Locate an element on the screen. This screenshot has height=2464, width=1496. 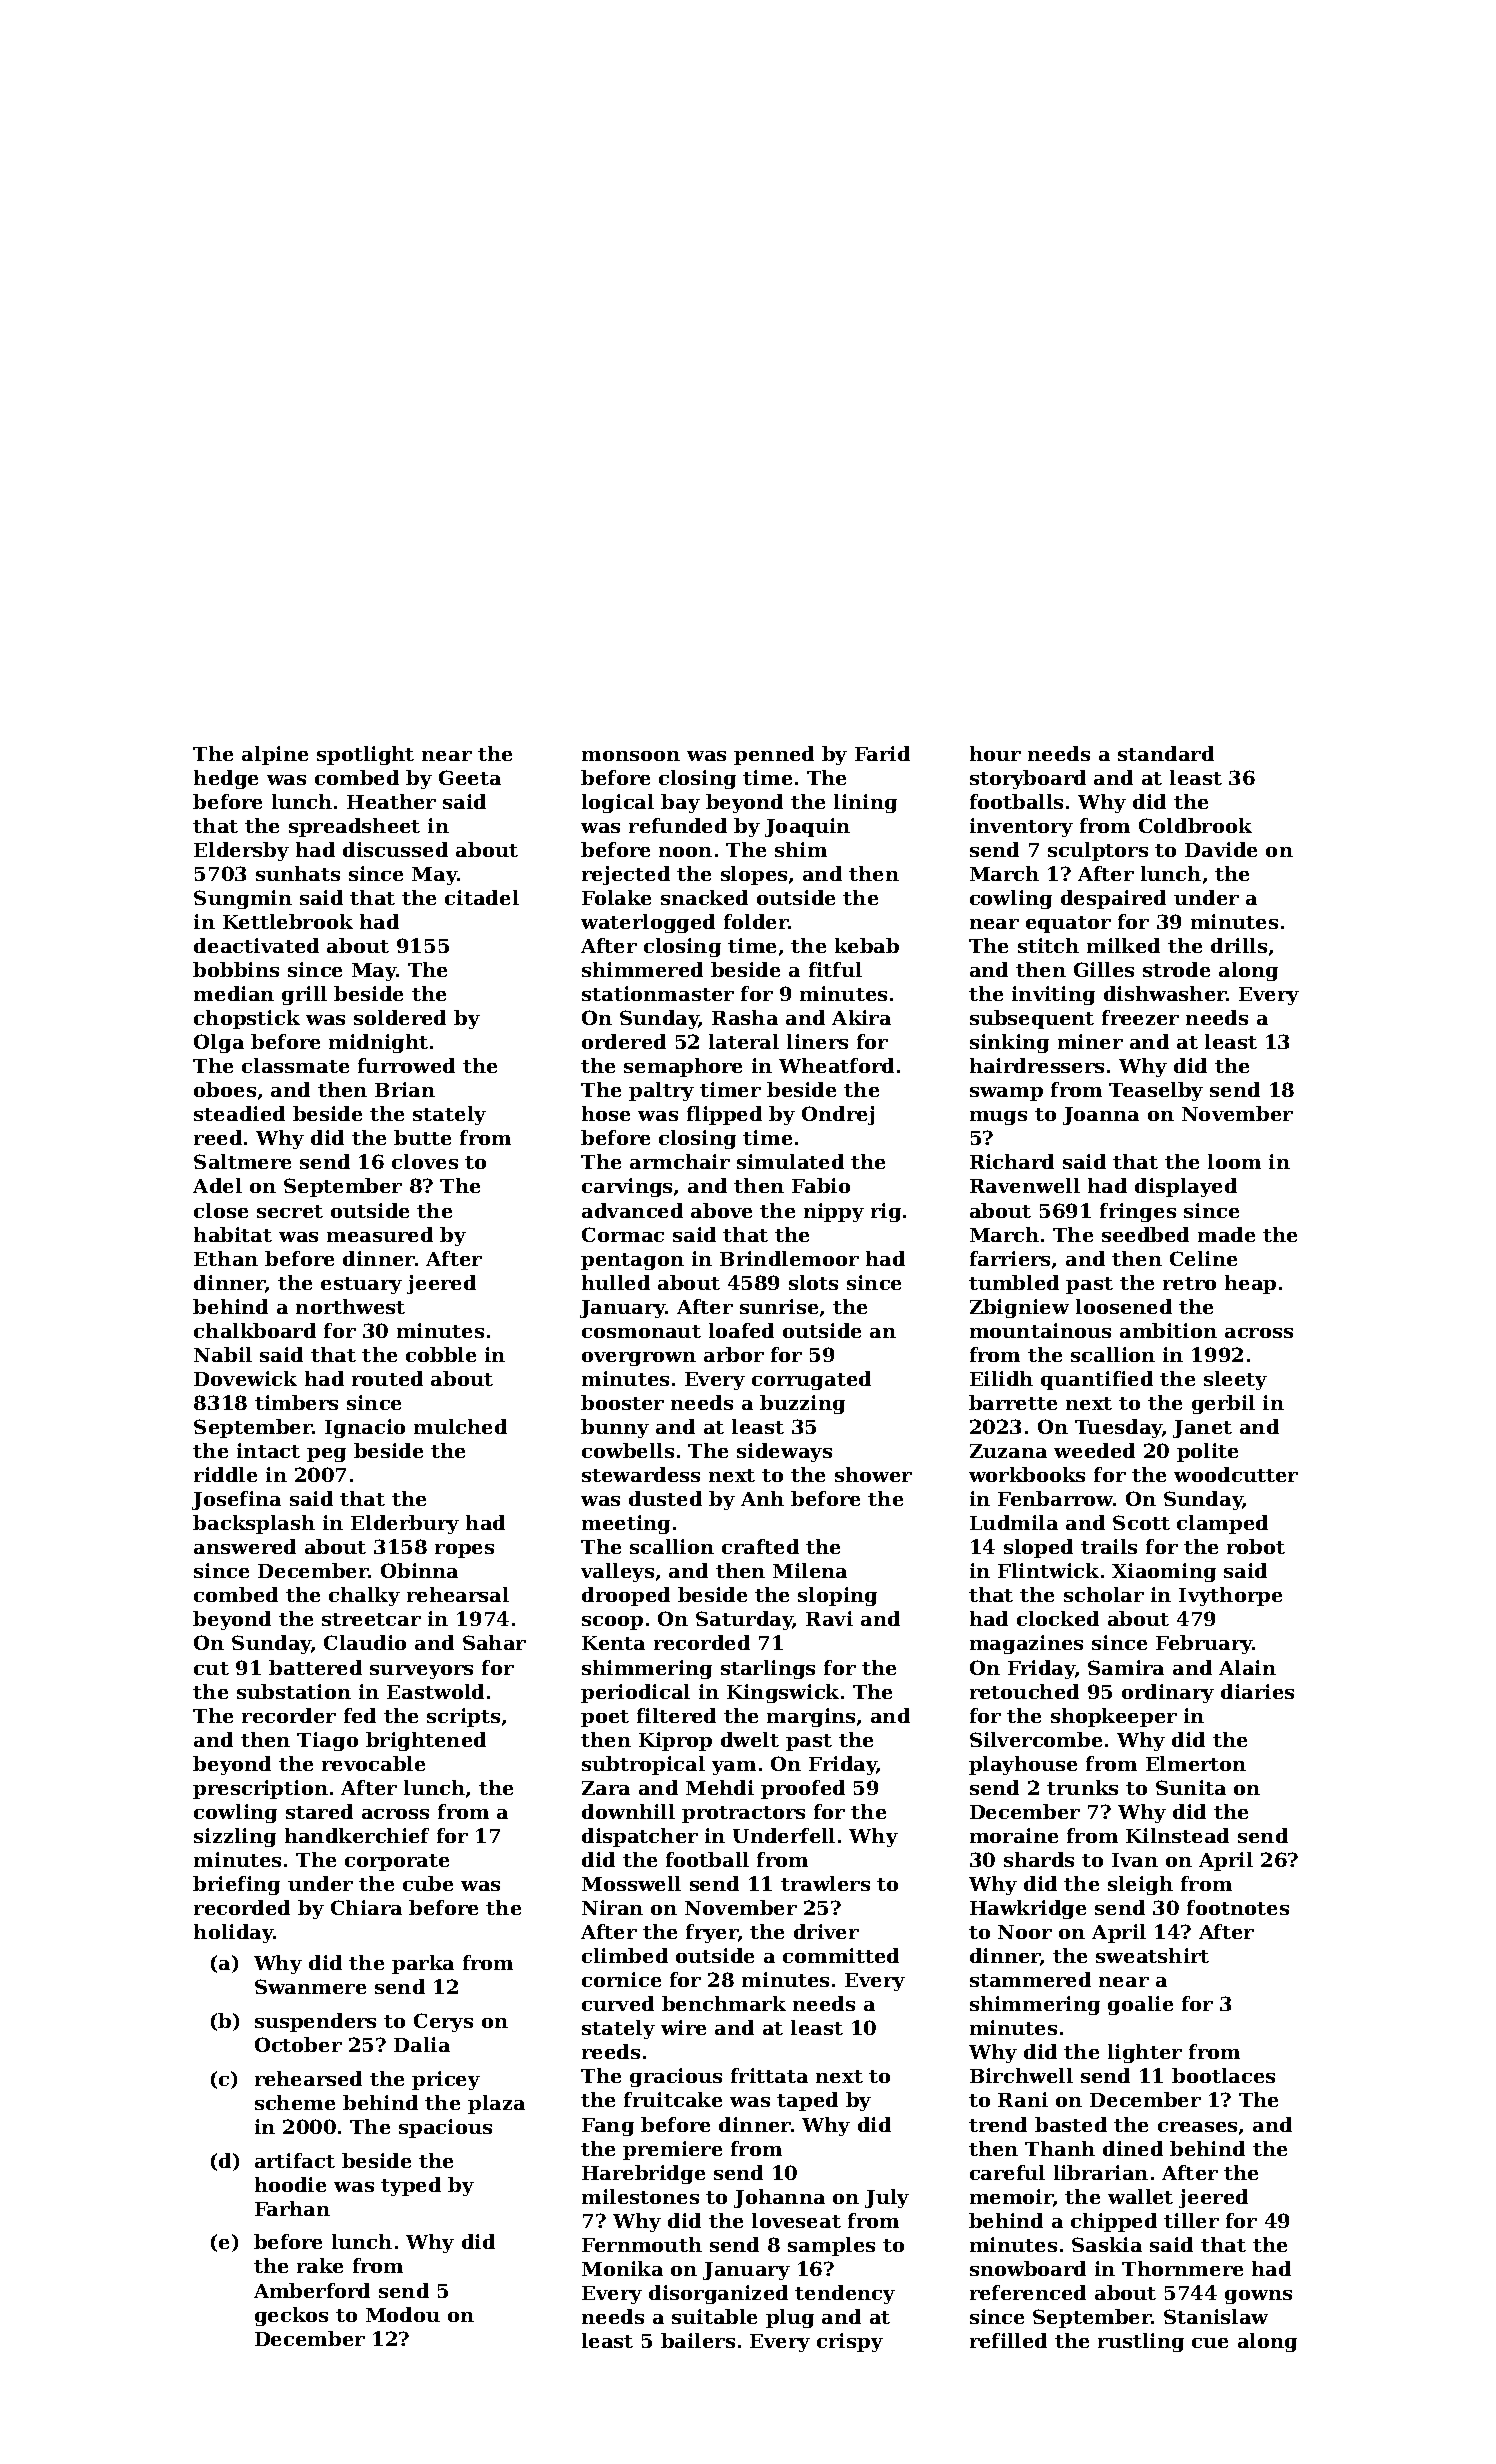
benchmark is located at coordinates (724, 2003).
